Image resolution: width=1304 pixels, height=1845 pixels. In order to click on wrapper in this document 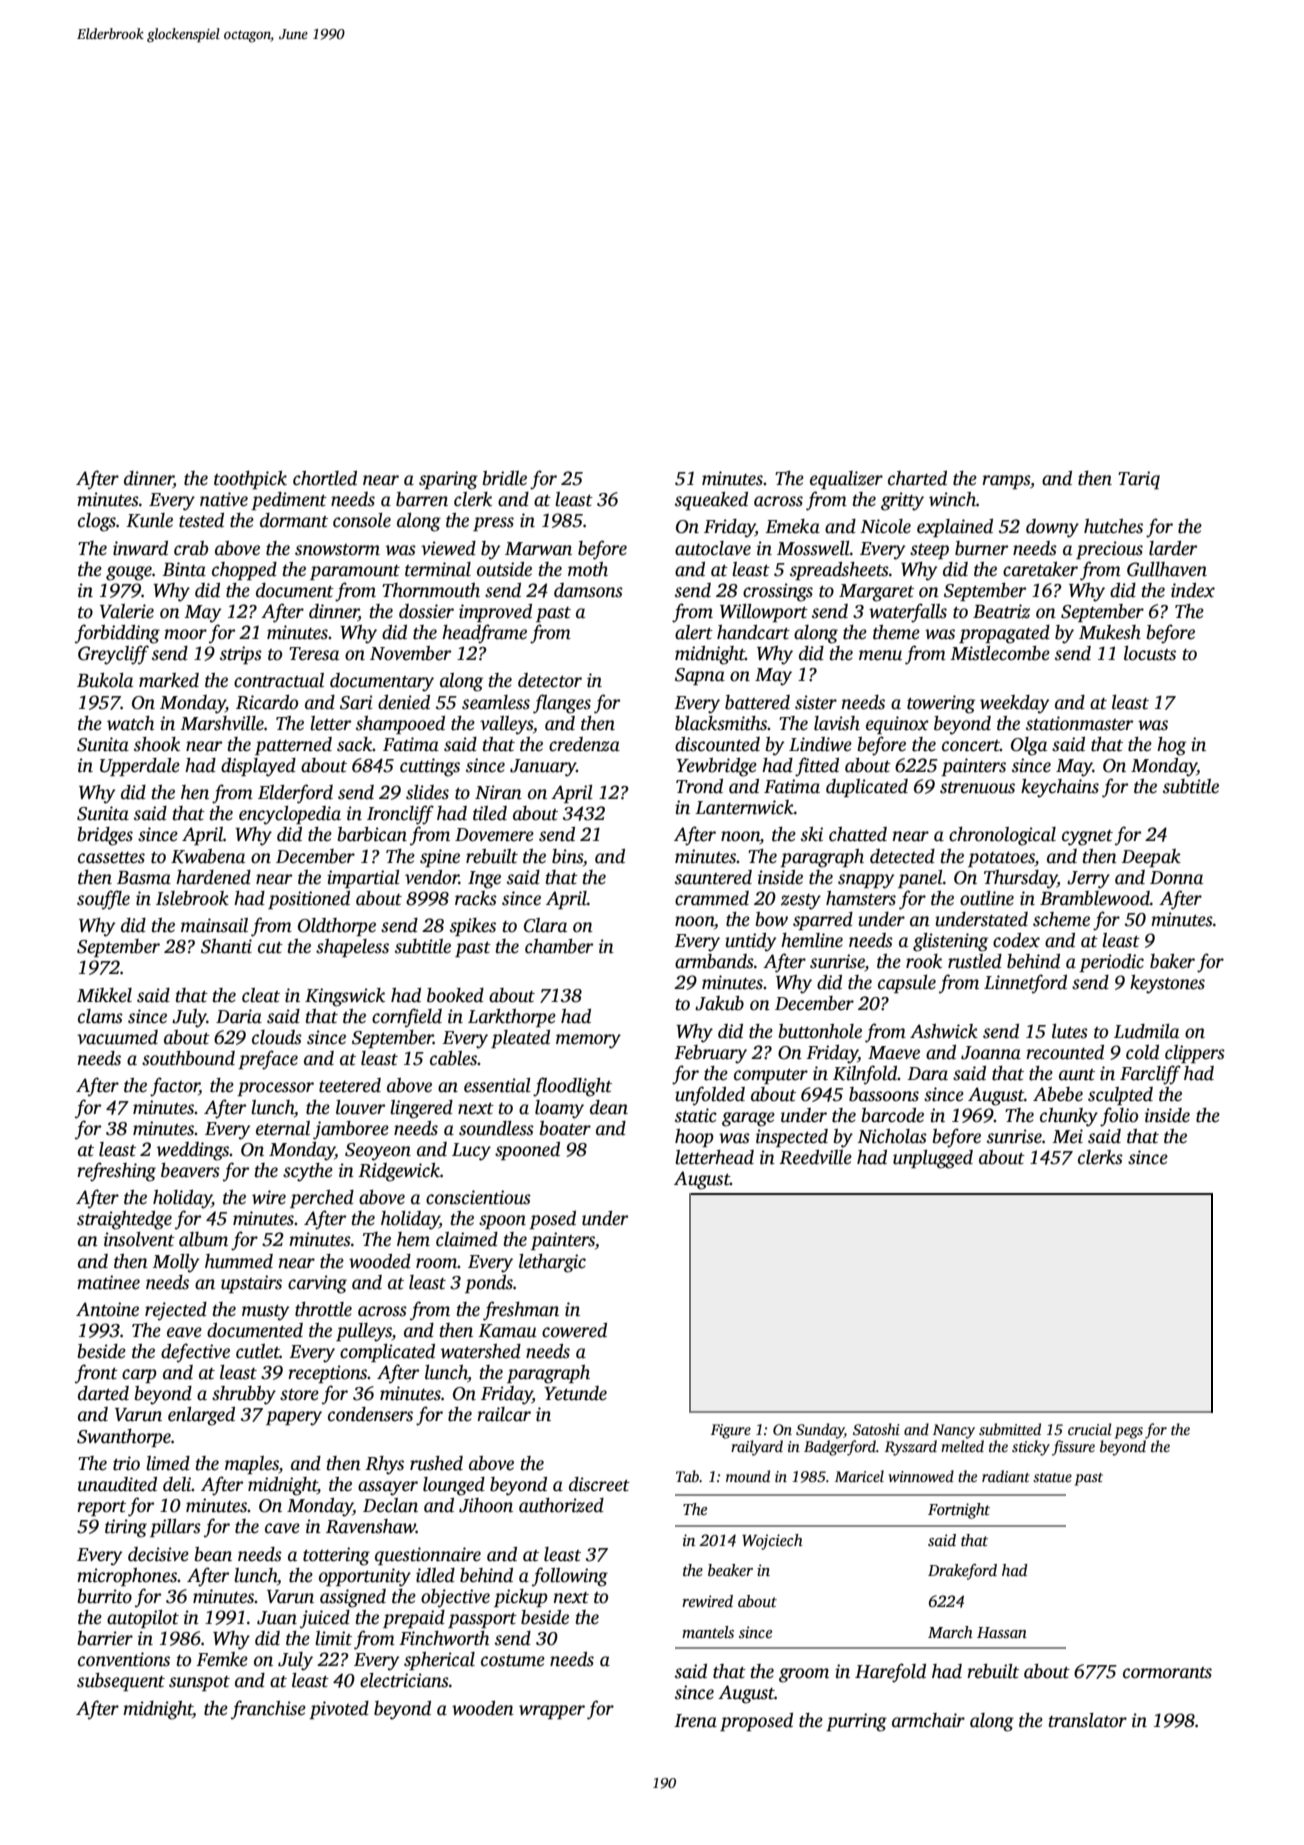, I will do `click(552, 1712)`.
